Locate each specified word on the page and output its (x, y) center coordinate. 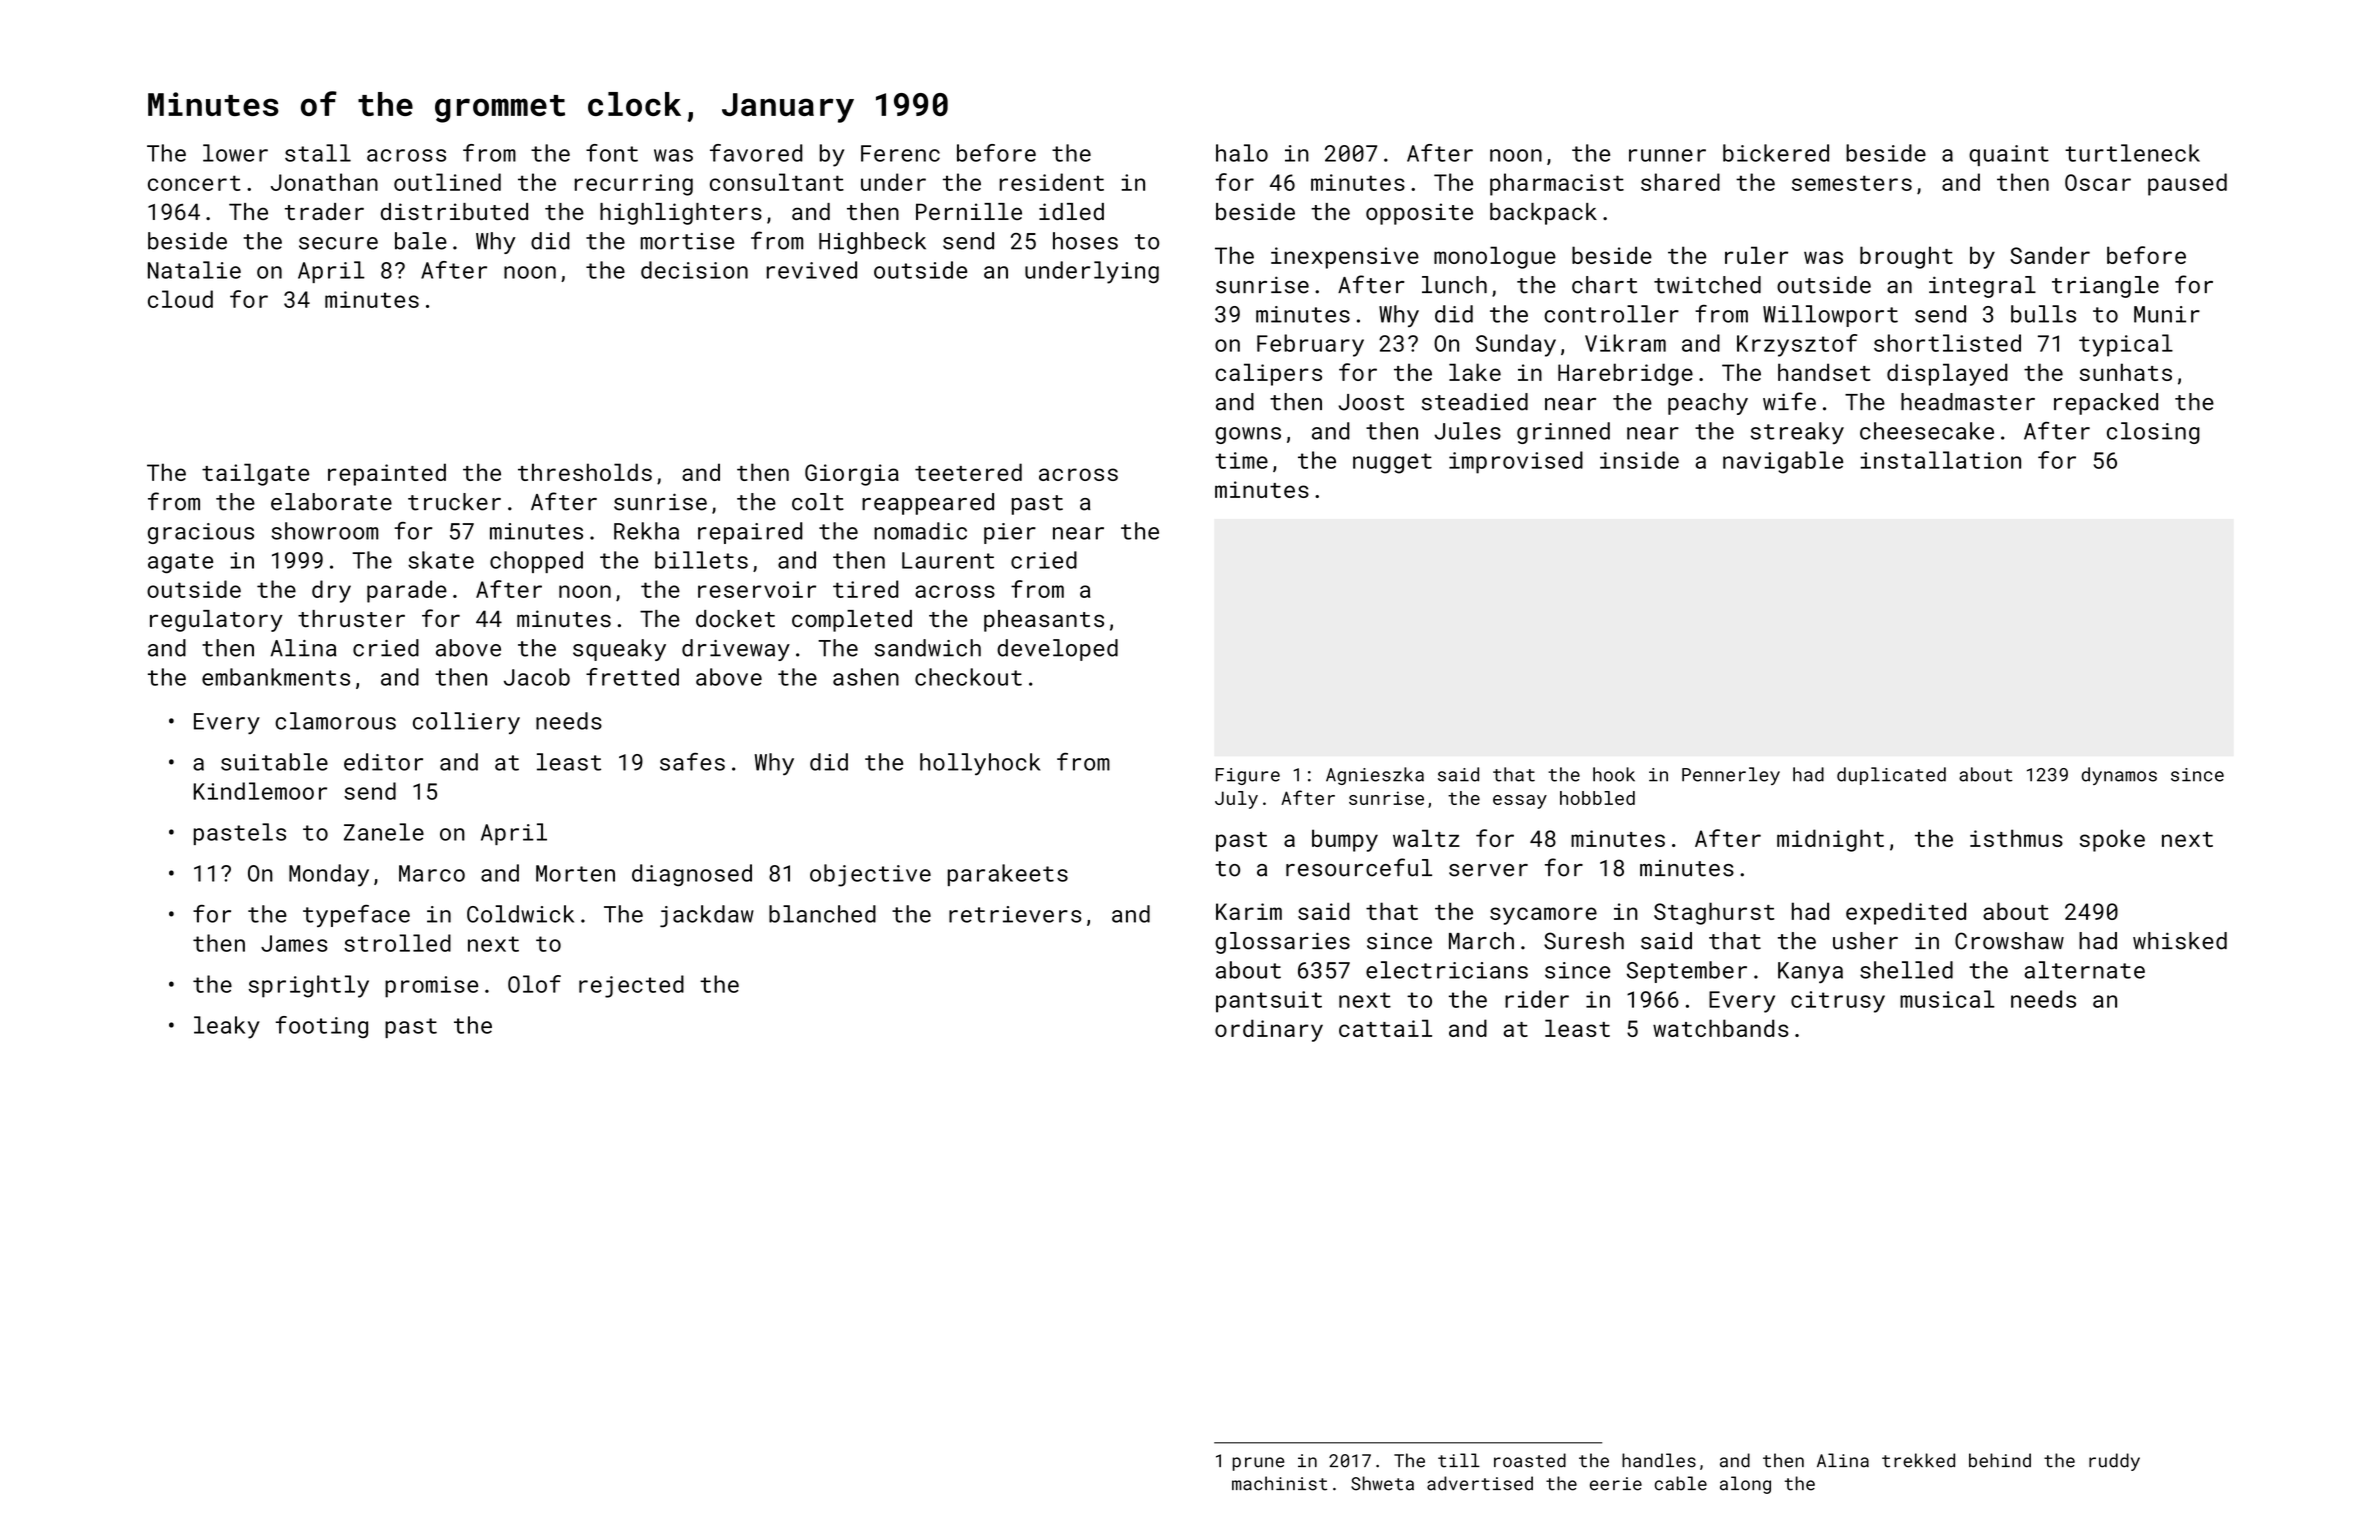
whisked (2180, 941)
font (612, 153)
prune (1258, 1464)
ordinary (1269, 1030)
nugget (1392, 463)
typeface (356, 916)
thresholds (585, 472)
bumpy (1345, 840)
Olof (534, 984)
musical (1947, 999)
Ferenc (900, 153)
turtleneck (2132, 153)
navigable (1783, 462)
